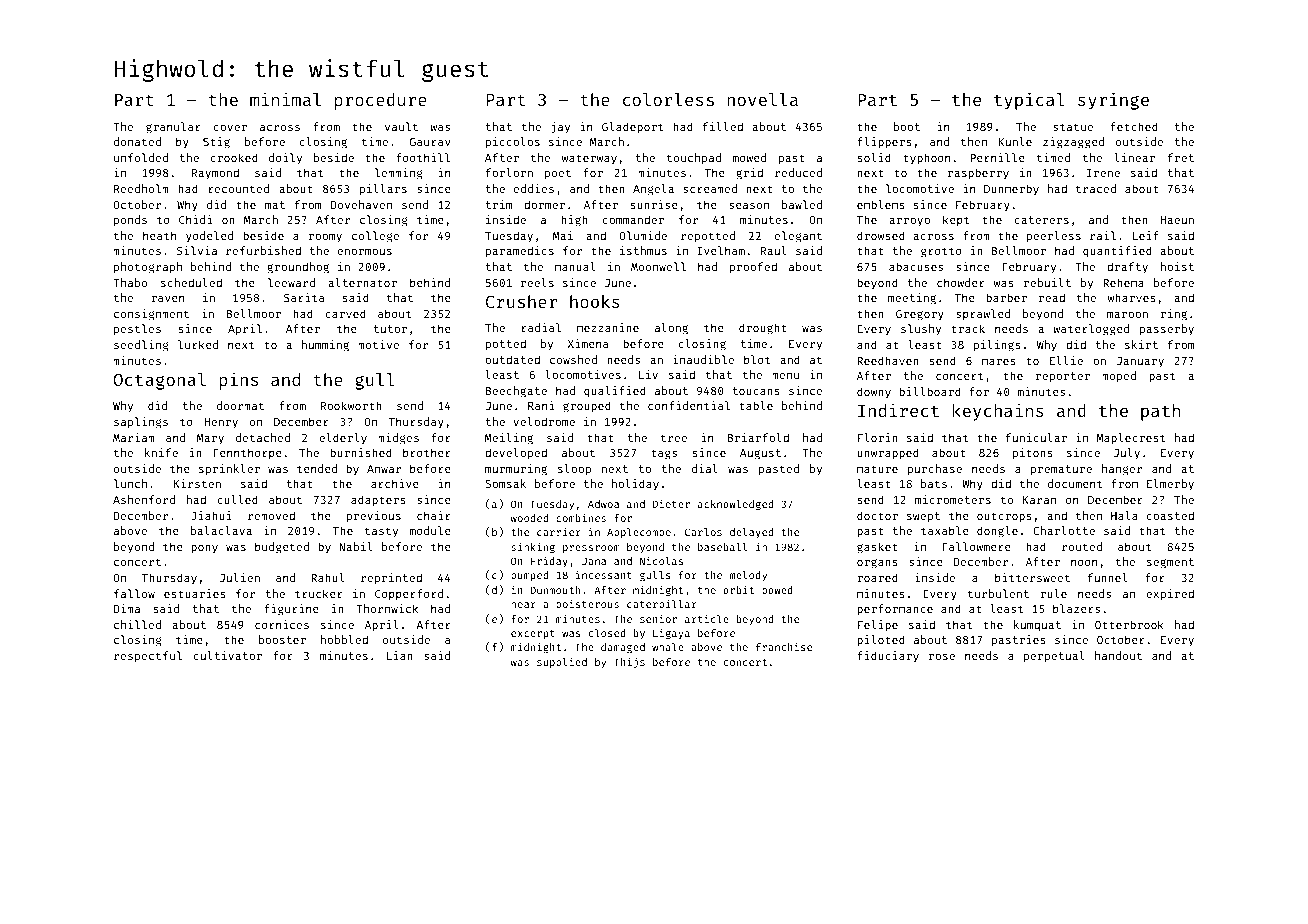 This screenshot has height=924, width=1308. What do you see at coordinates (888, 453) in the screenshot?
I see `unwrapped` at bounding box center [888, 453].
